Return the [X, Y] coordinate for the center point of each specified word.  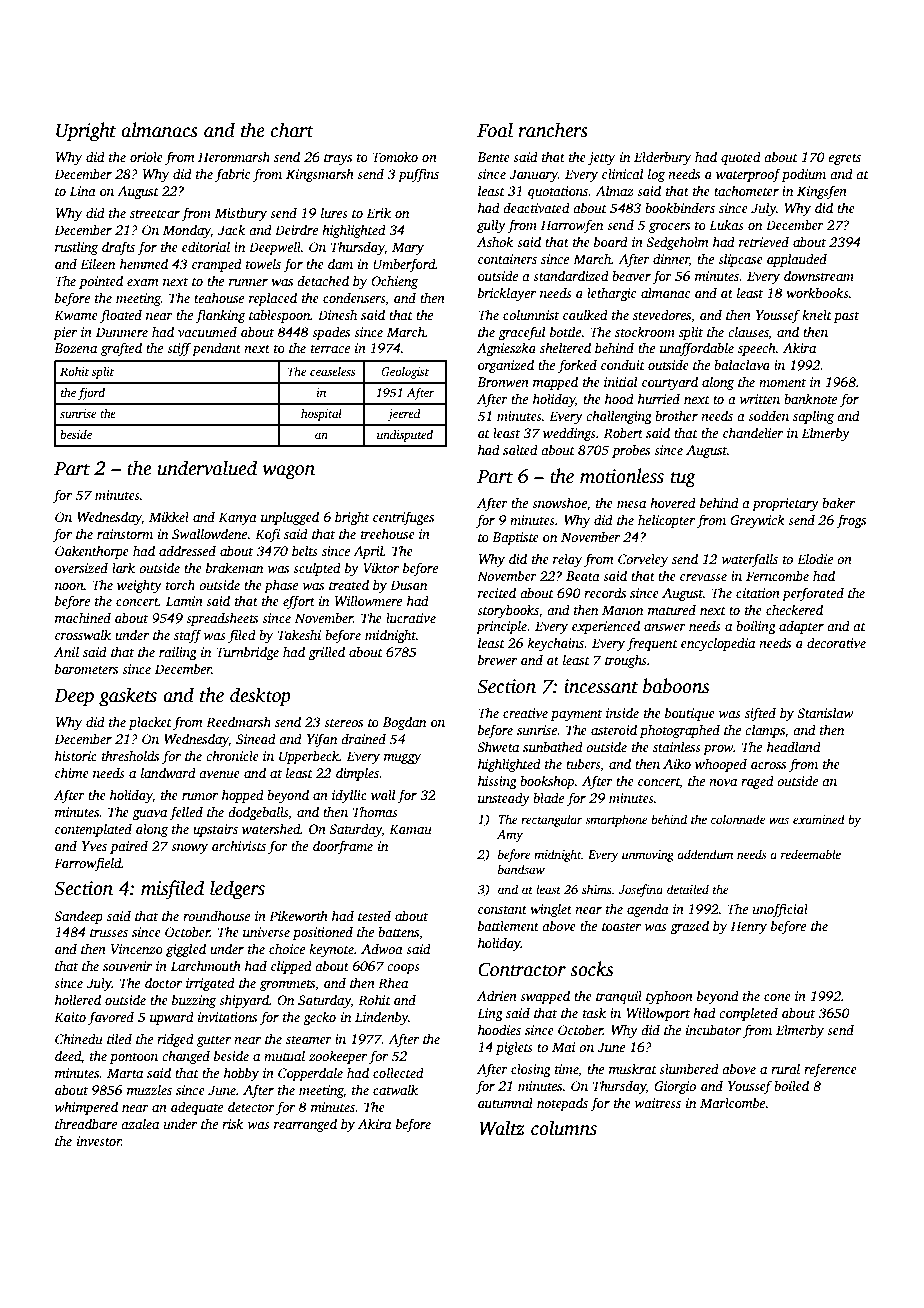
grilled [326, 653]
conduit [623, 364]
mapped [555, 383]
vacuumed [207, 331]
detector [251, 1106]
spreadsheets [222, 619]
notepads [562, 1104]
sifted [760, 714]
